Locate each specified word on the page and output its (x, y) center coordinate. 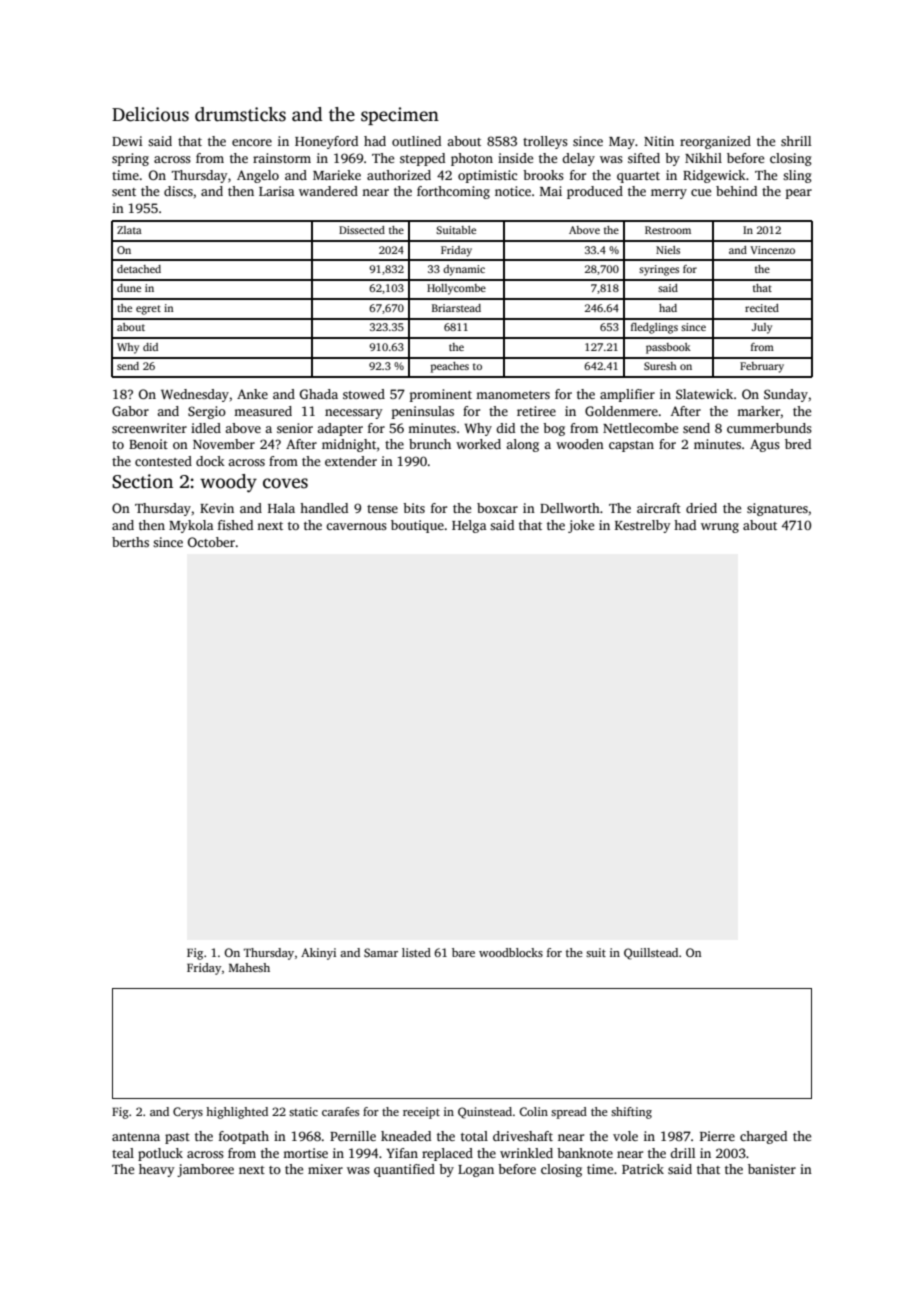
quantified (404, 1170)
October (211, 542)
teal (123, 1153)
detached (139, 269)
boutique (417, 526)
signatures (777, 509)
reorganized (715, 142)
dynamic (464, 270)
